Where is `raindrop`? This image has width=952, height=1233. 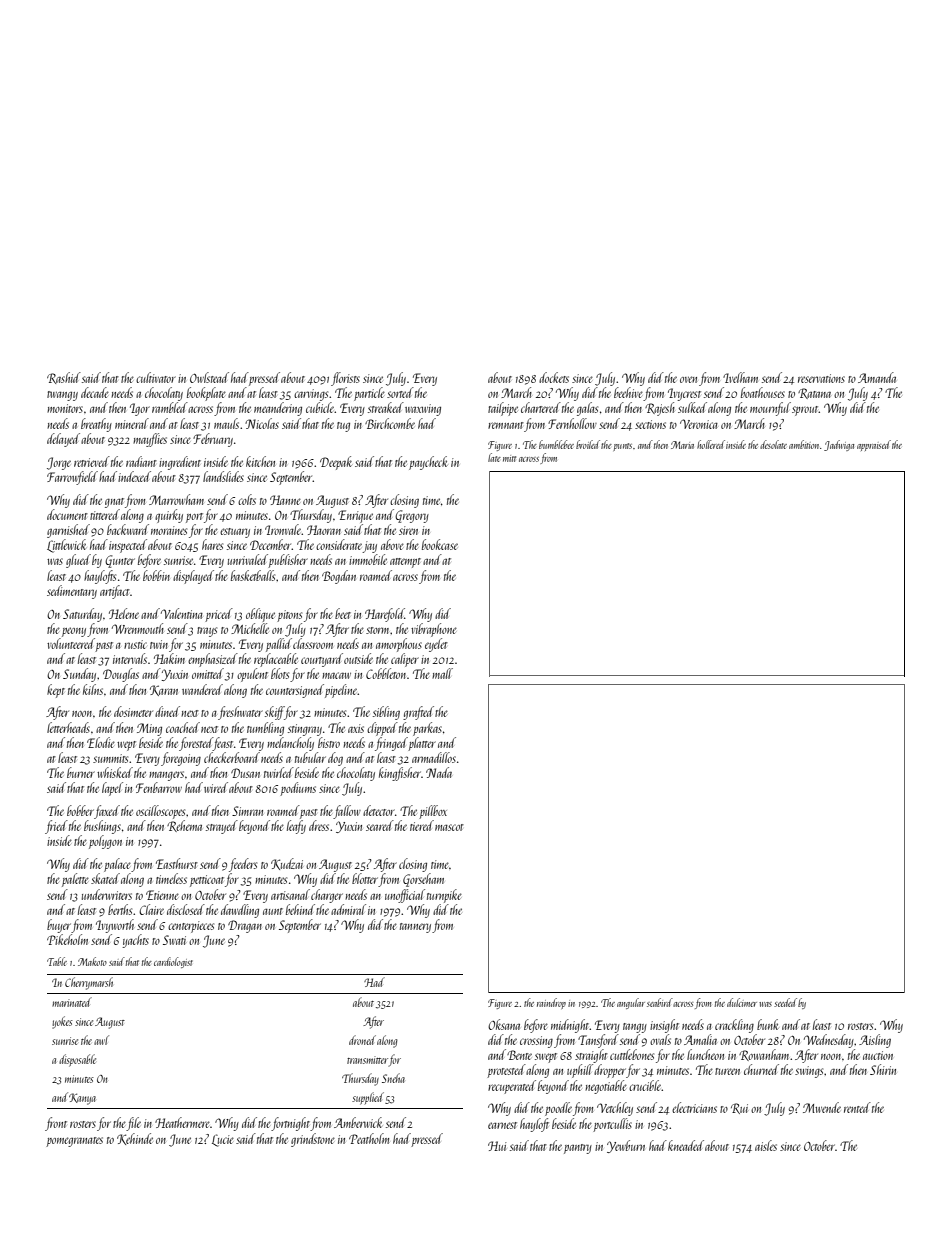
raindrop is located at coordinates (551, 1003).
